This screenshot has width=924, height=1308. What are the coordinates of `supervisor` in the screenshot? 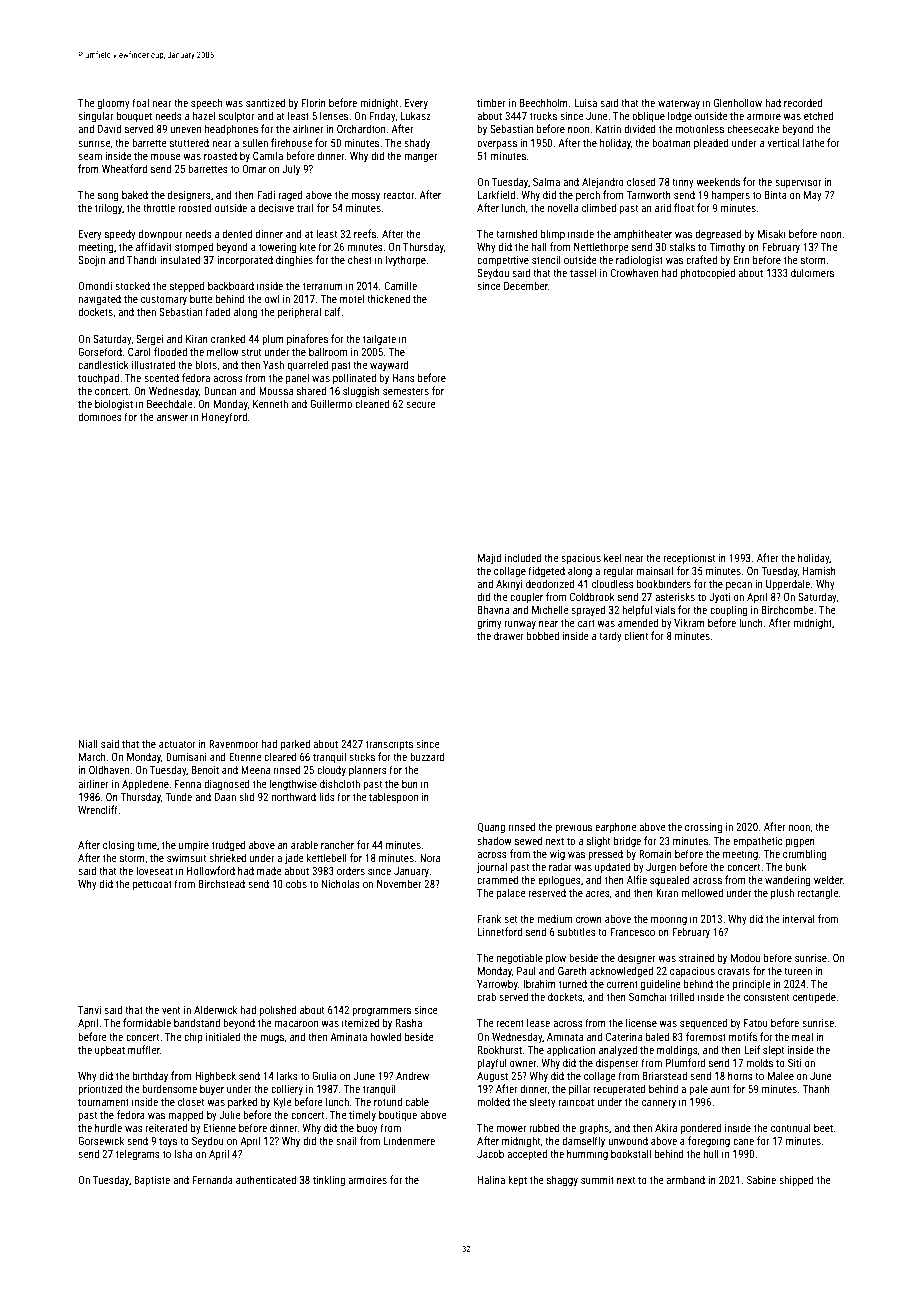 It's located at (798, 183).
